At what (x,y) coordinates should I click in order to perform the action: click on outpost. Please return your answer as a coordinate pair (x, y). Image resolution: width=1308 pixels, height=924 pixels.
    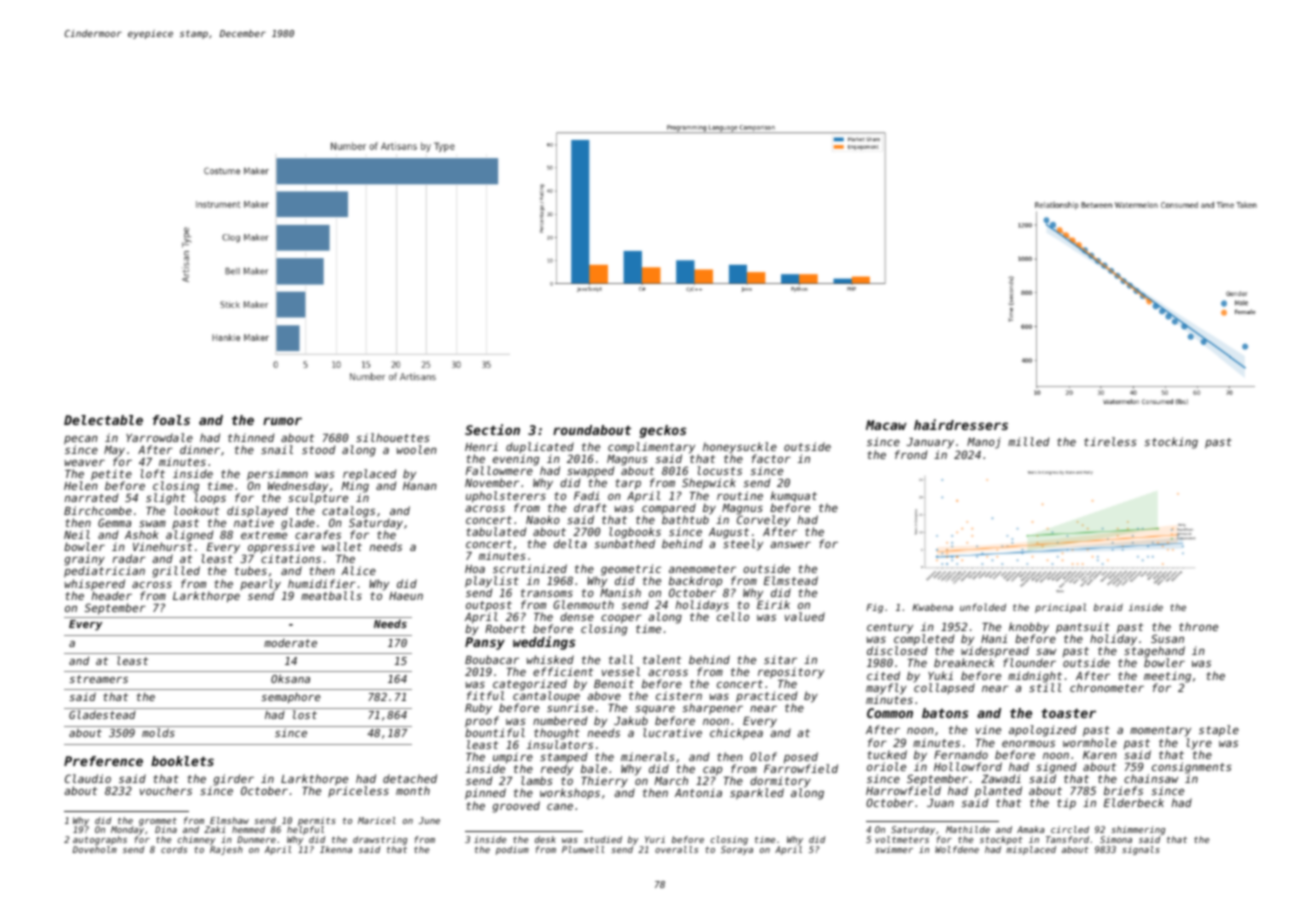
    Looking at the image, I should click on (489, 606).
